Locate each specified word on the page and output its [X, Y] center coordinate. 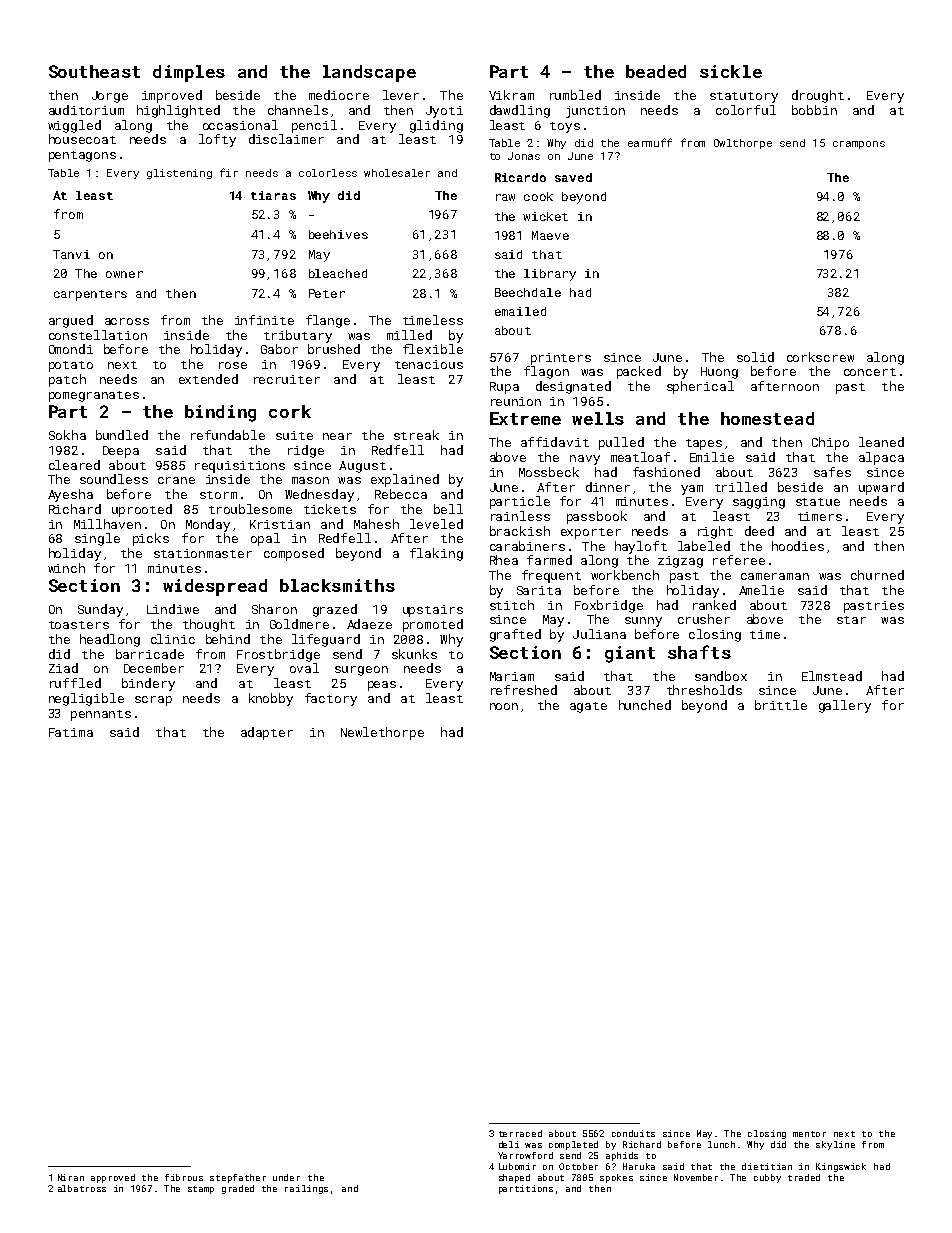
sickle [731, 71]
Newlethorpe [382, 733]
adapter [267, 733]
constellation [98, 335]
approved [113, 1178]
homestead [767, 418]
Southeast [94, 71]
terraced [520, 1133]
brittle [781, 705]
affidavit [555, 442]
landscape [369, 73]
